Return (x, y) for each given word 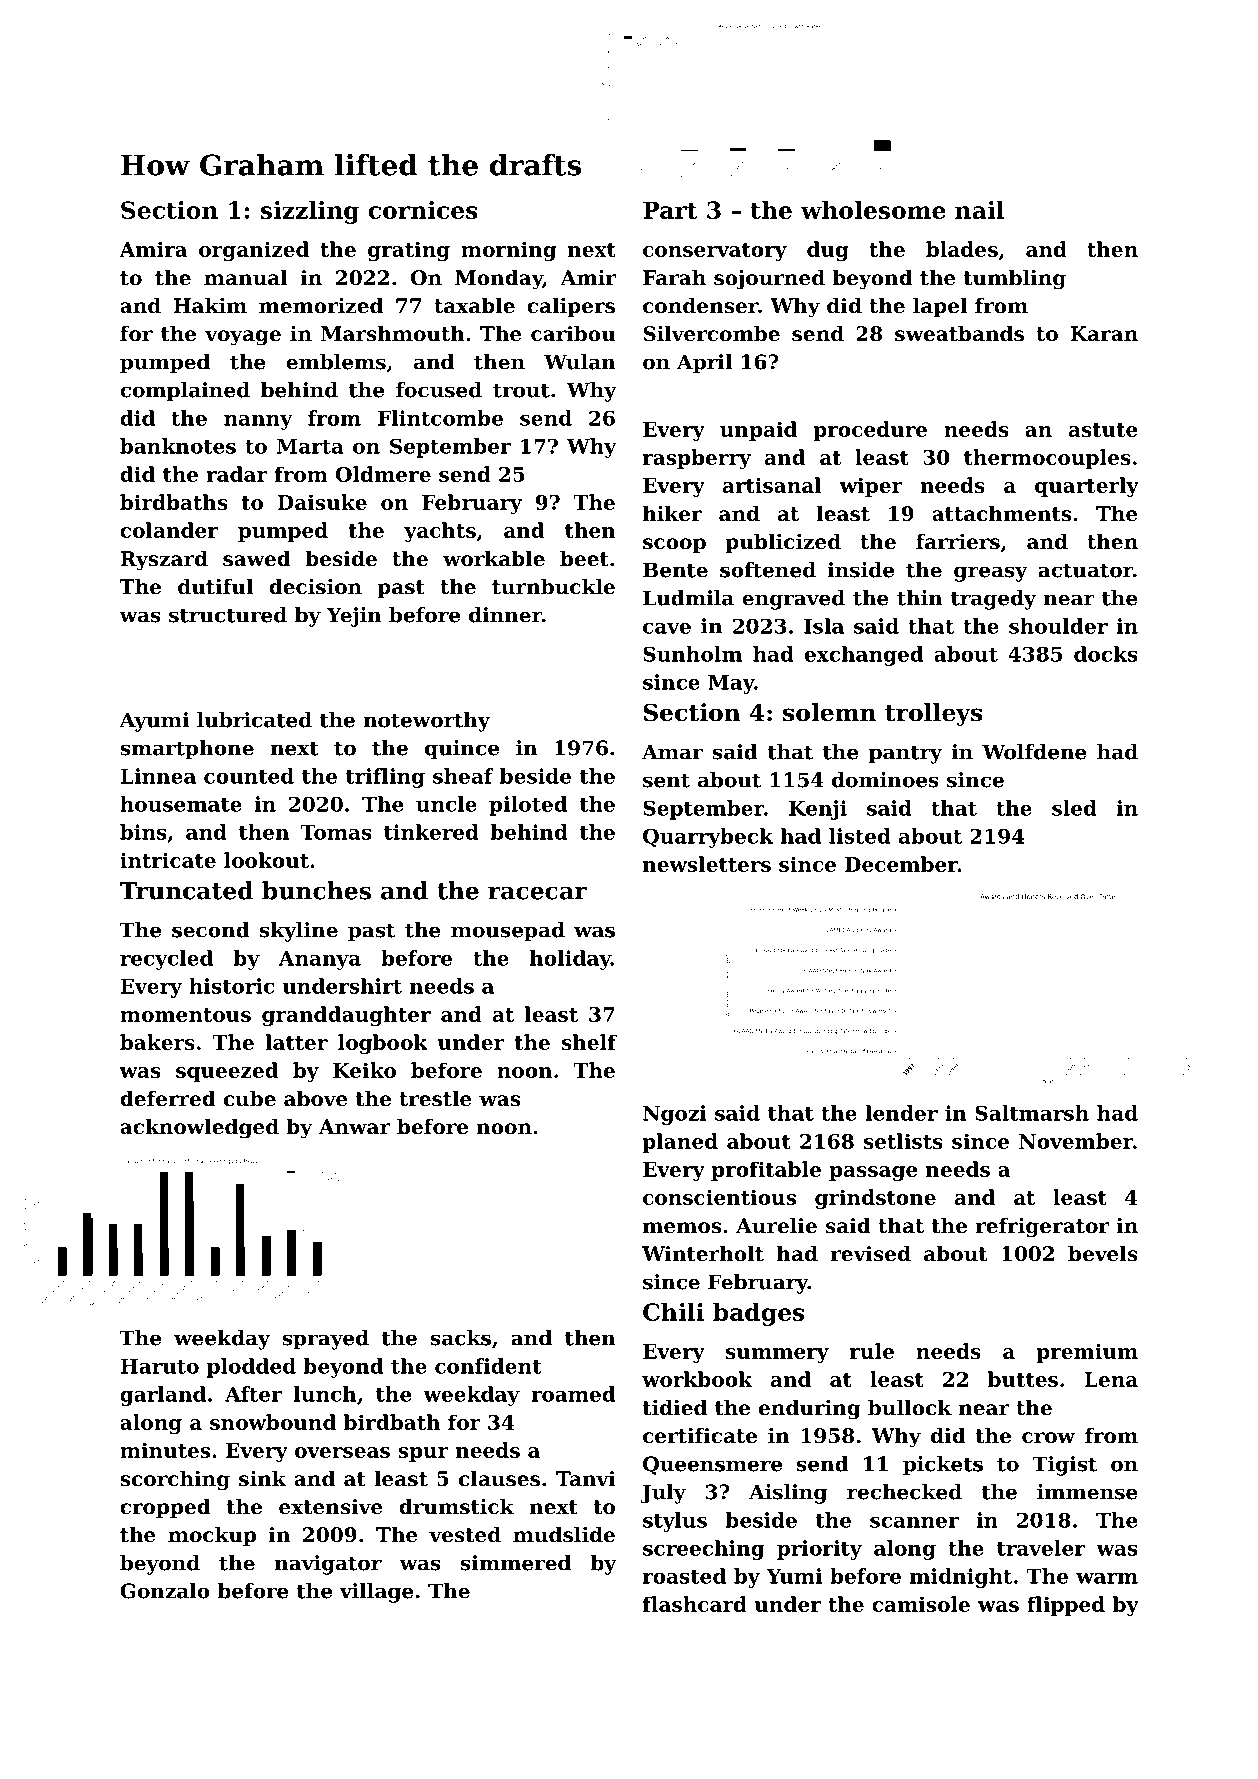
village (376, 1593)
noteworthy (426, 722)
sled (1074, 808)
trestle (435, 1098)
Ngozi (675, 1115)
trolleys (933, 714)
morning (508, 251)
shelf (589, 1042)
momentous (185, 1015)
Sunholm (692, 654)
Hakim (210, 305)
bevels (1103, 1253)
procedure (870, 431)
